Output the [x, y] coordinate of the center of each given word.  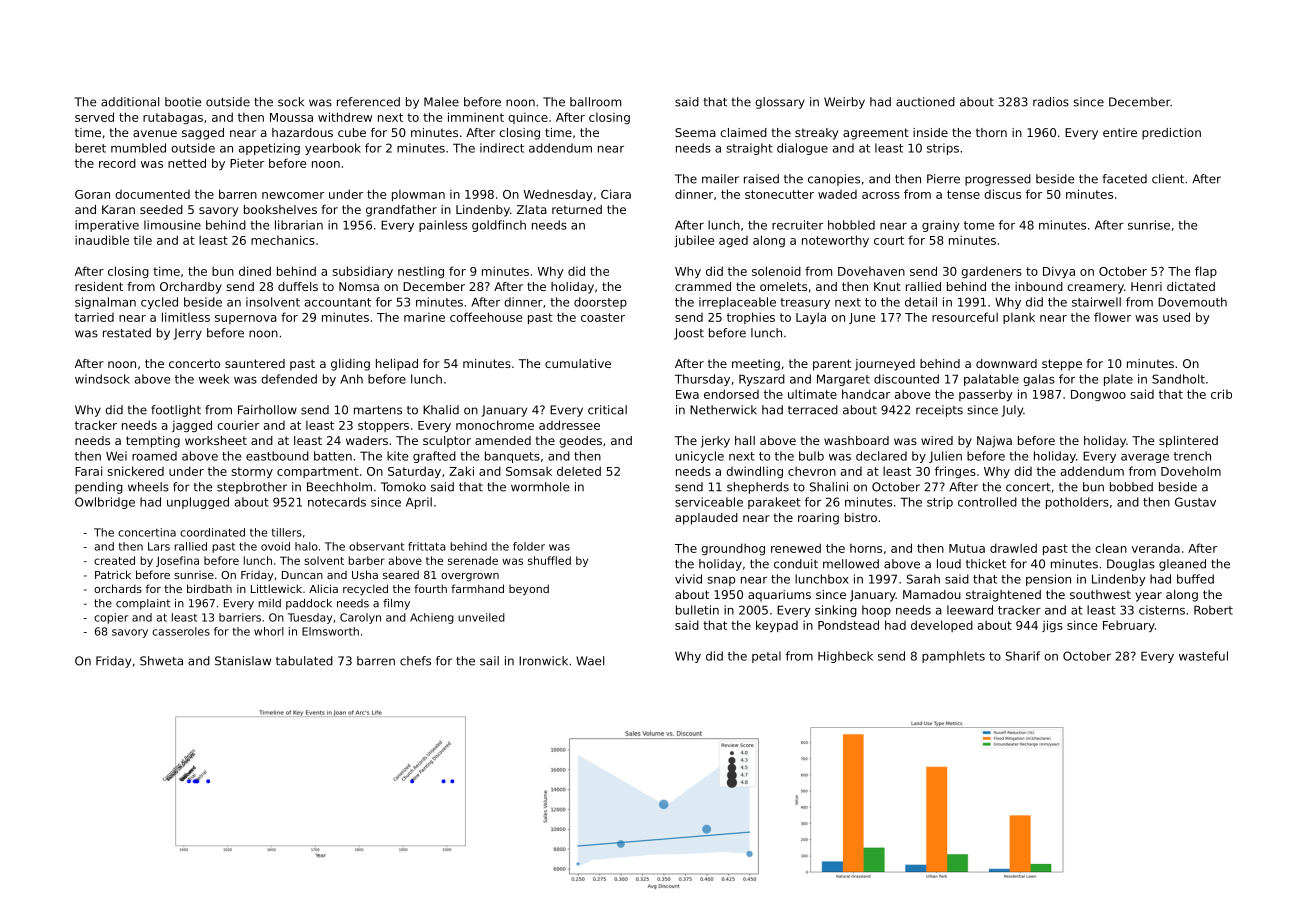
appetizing [269, 149]
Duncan [302, 575]
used [1176, 317]
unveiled [481, 617]
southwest [1100, 594]
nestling [421, 272]
